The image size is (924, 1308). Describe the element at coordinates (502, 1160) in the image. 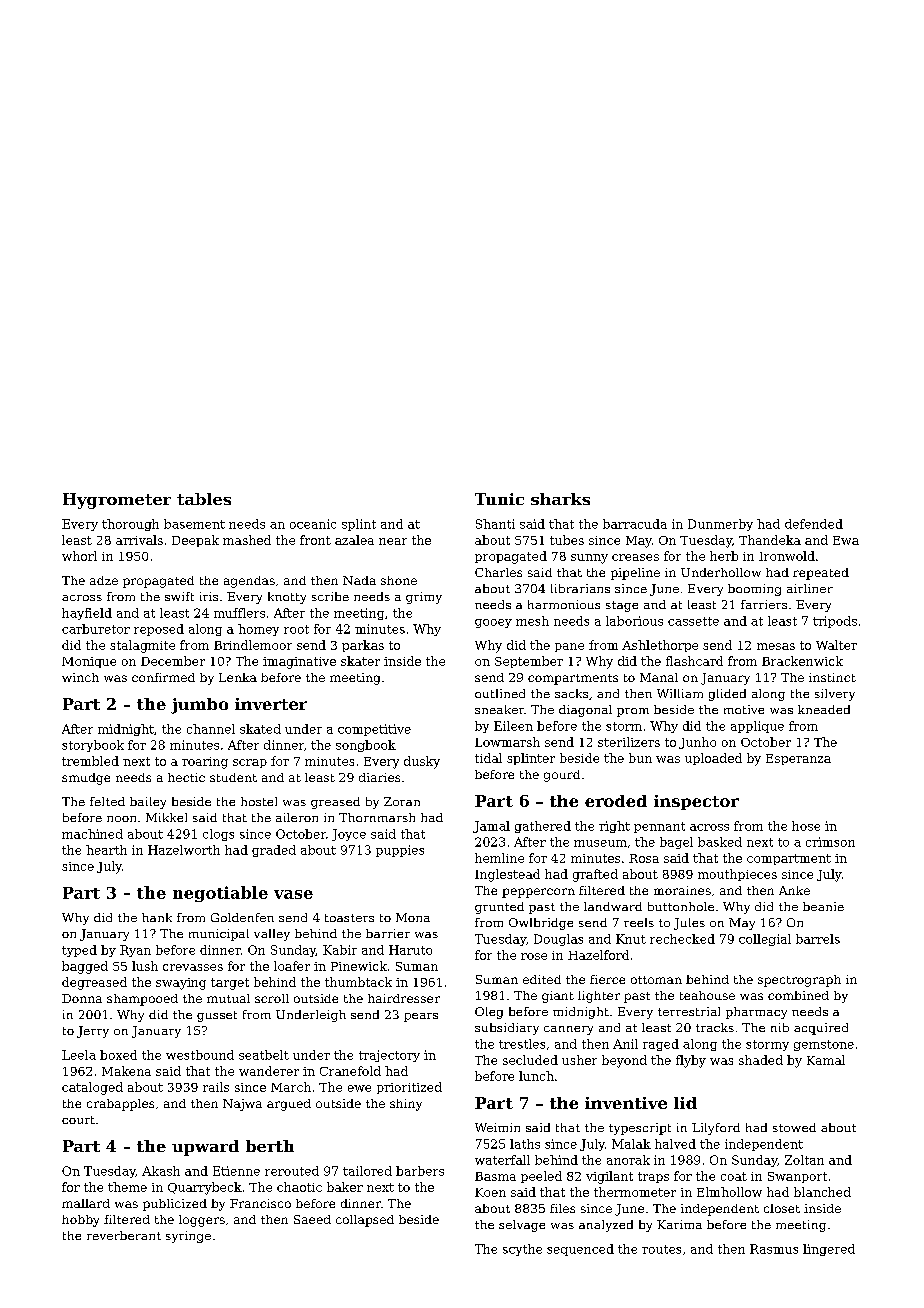

I see `waterfall` at that location.
